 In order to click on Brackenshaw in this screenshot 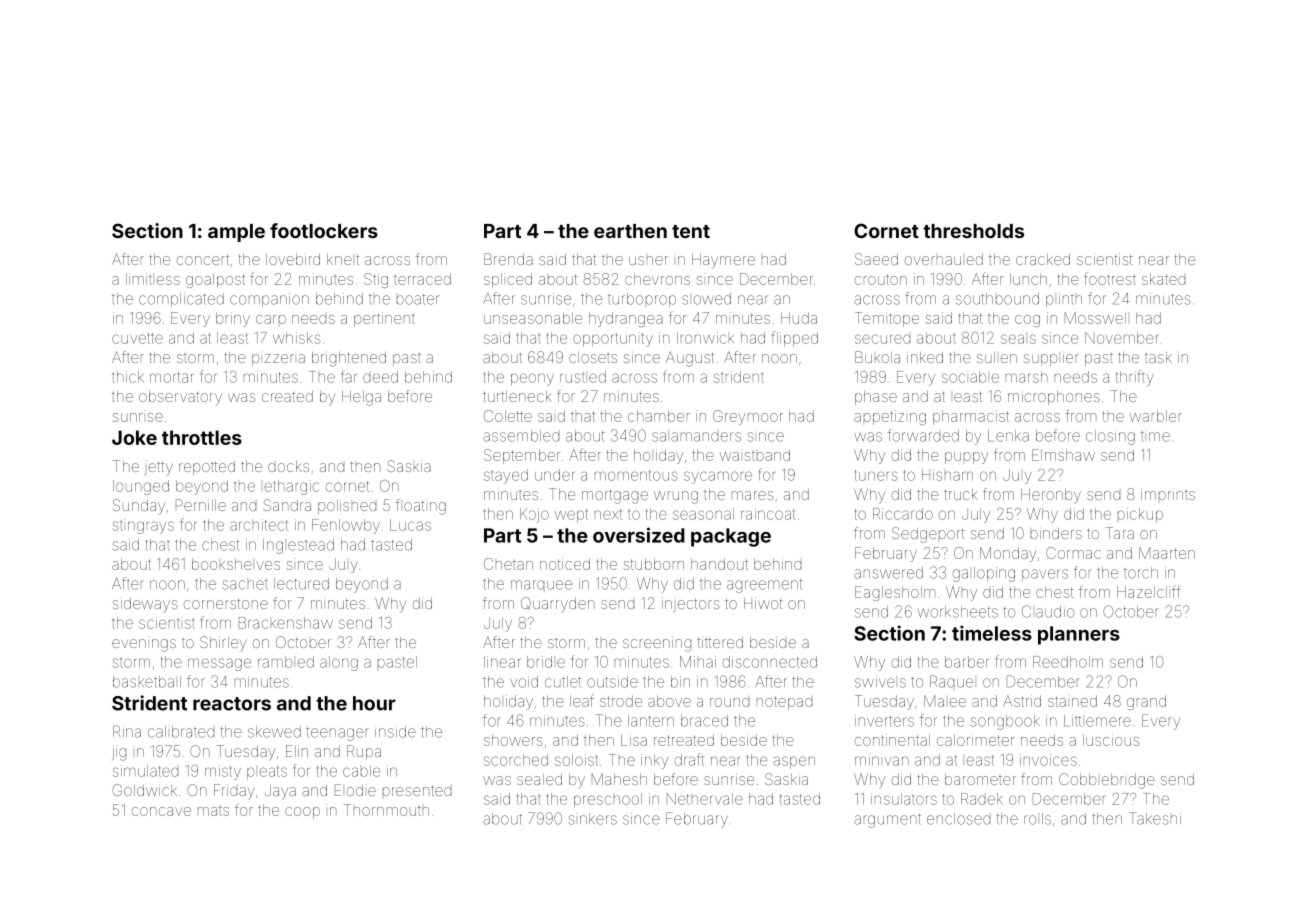, I will do `click(286, 623)`.
